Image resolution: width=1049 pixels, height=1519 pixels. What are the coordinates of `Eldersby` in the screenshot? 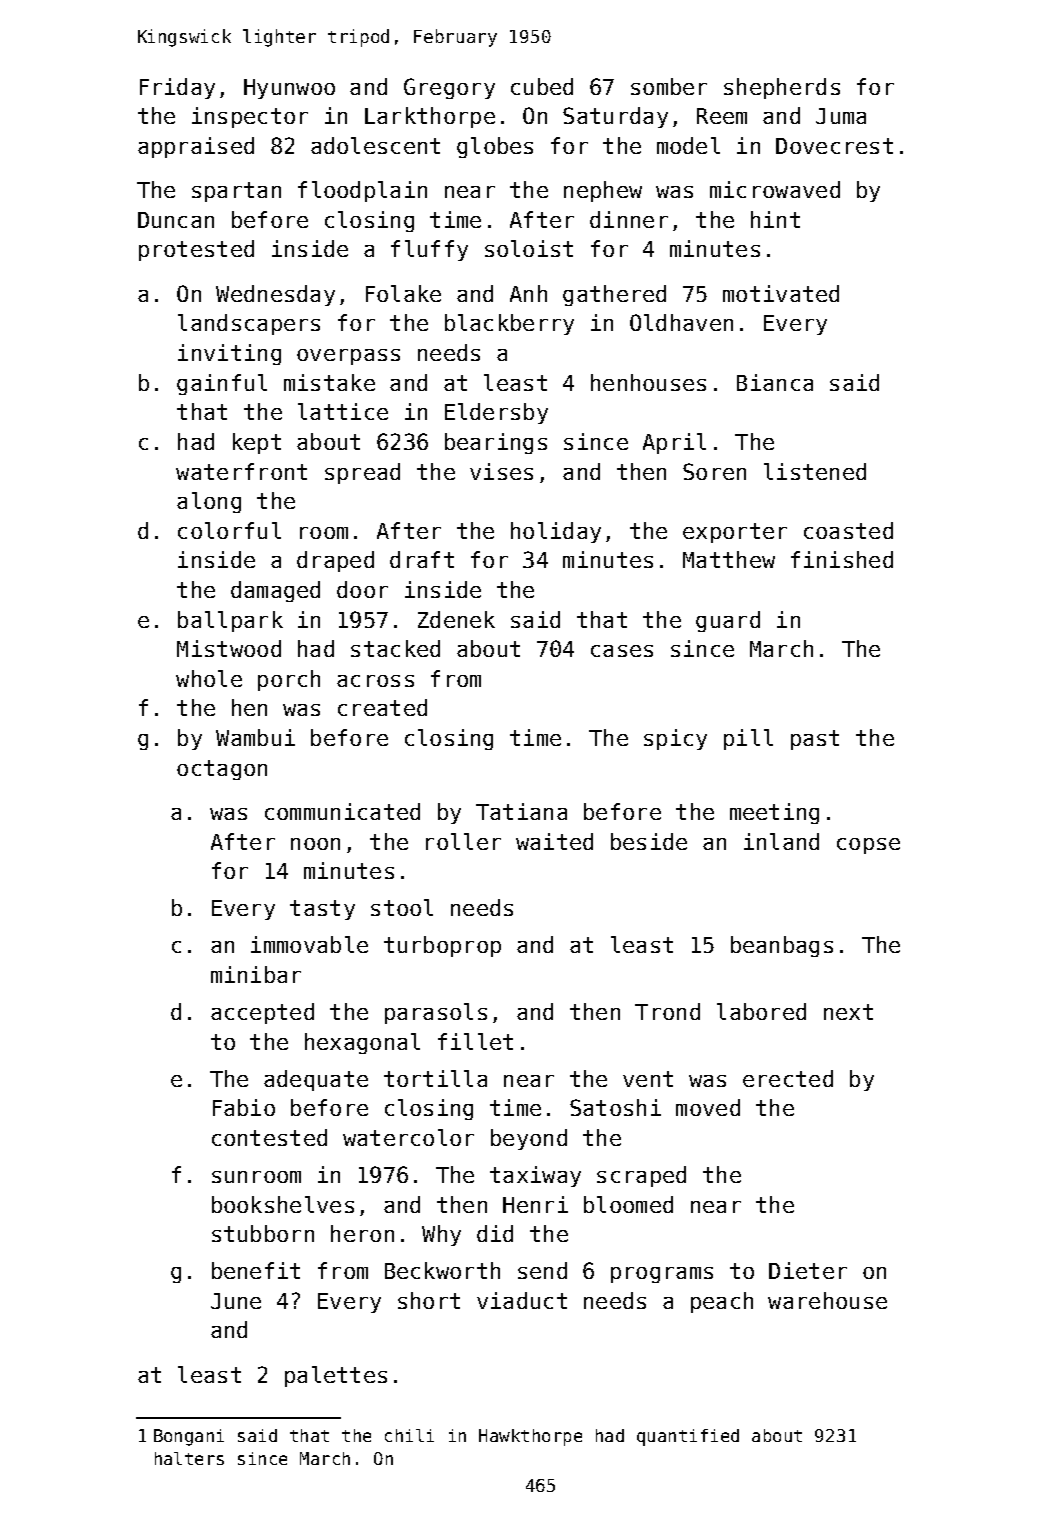 It's located at (496, 413).
